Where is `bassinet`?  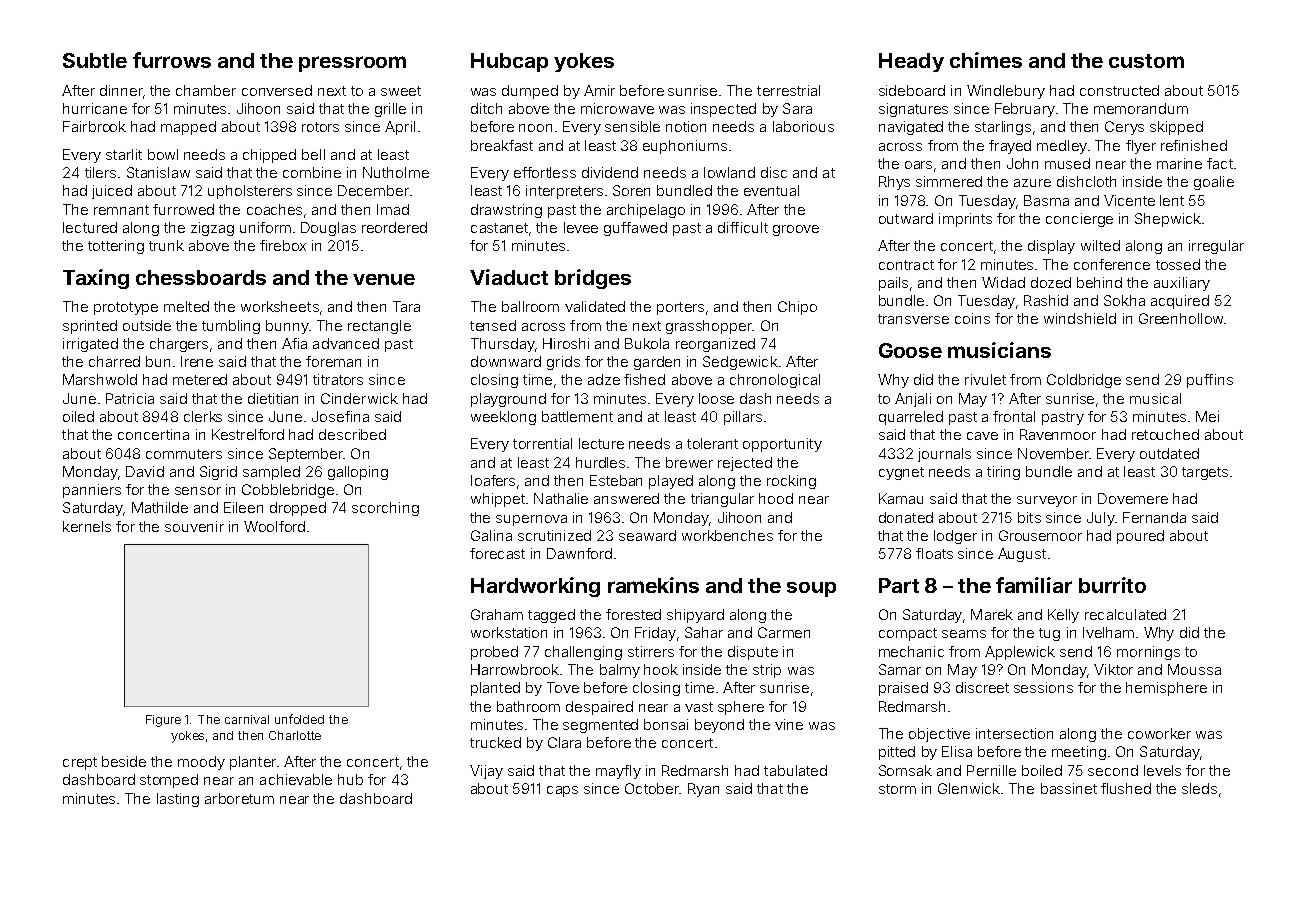 bassinet is located at coordinates (1069, 788).
